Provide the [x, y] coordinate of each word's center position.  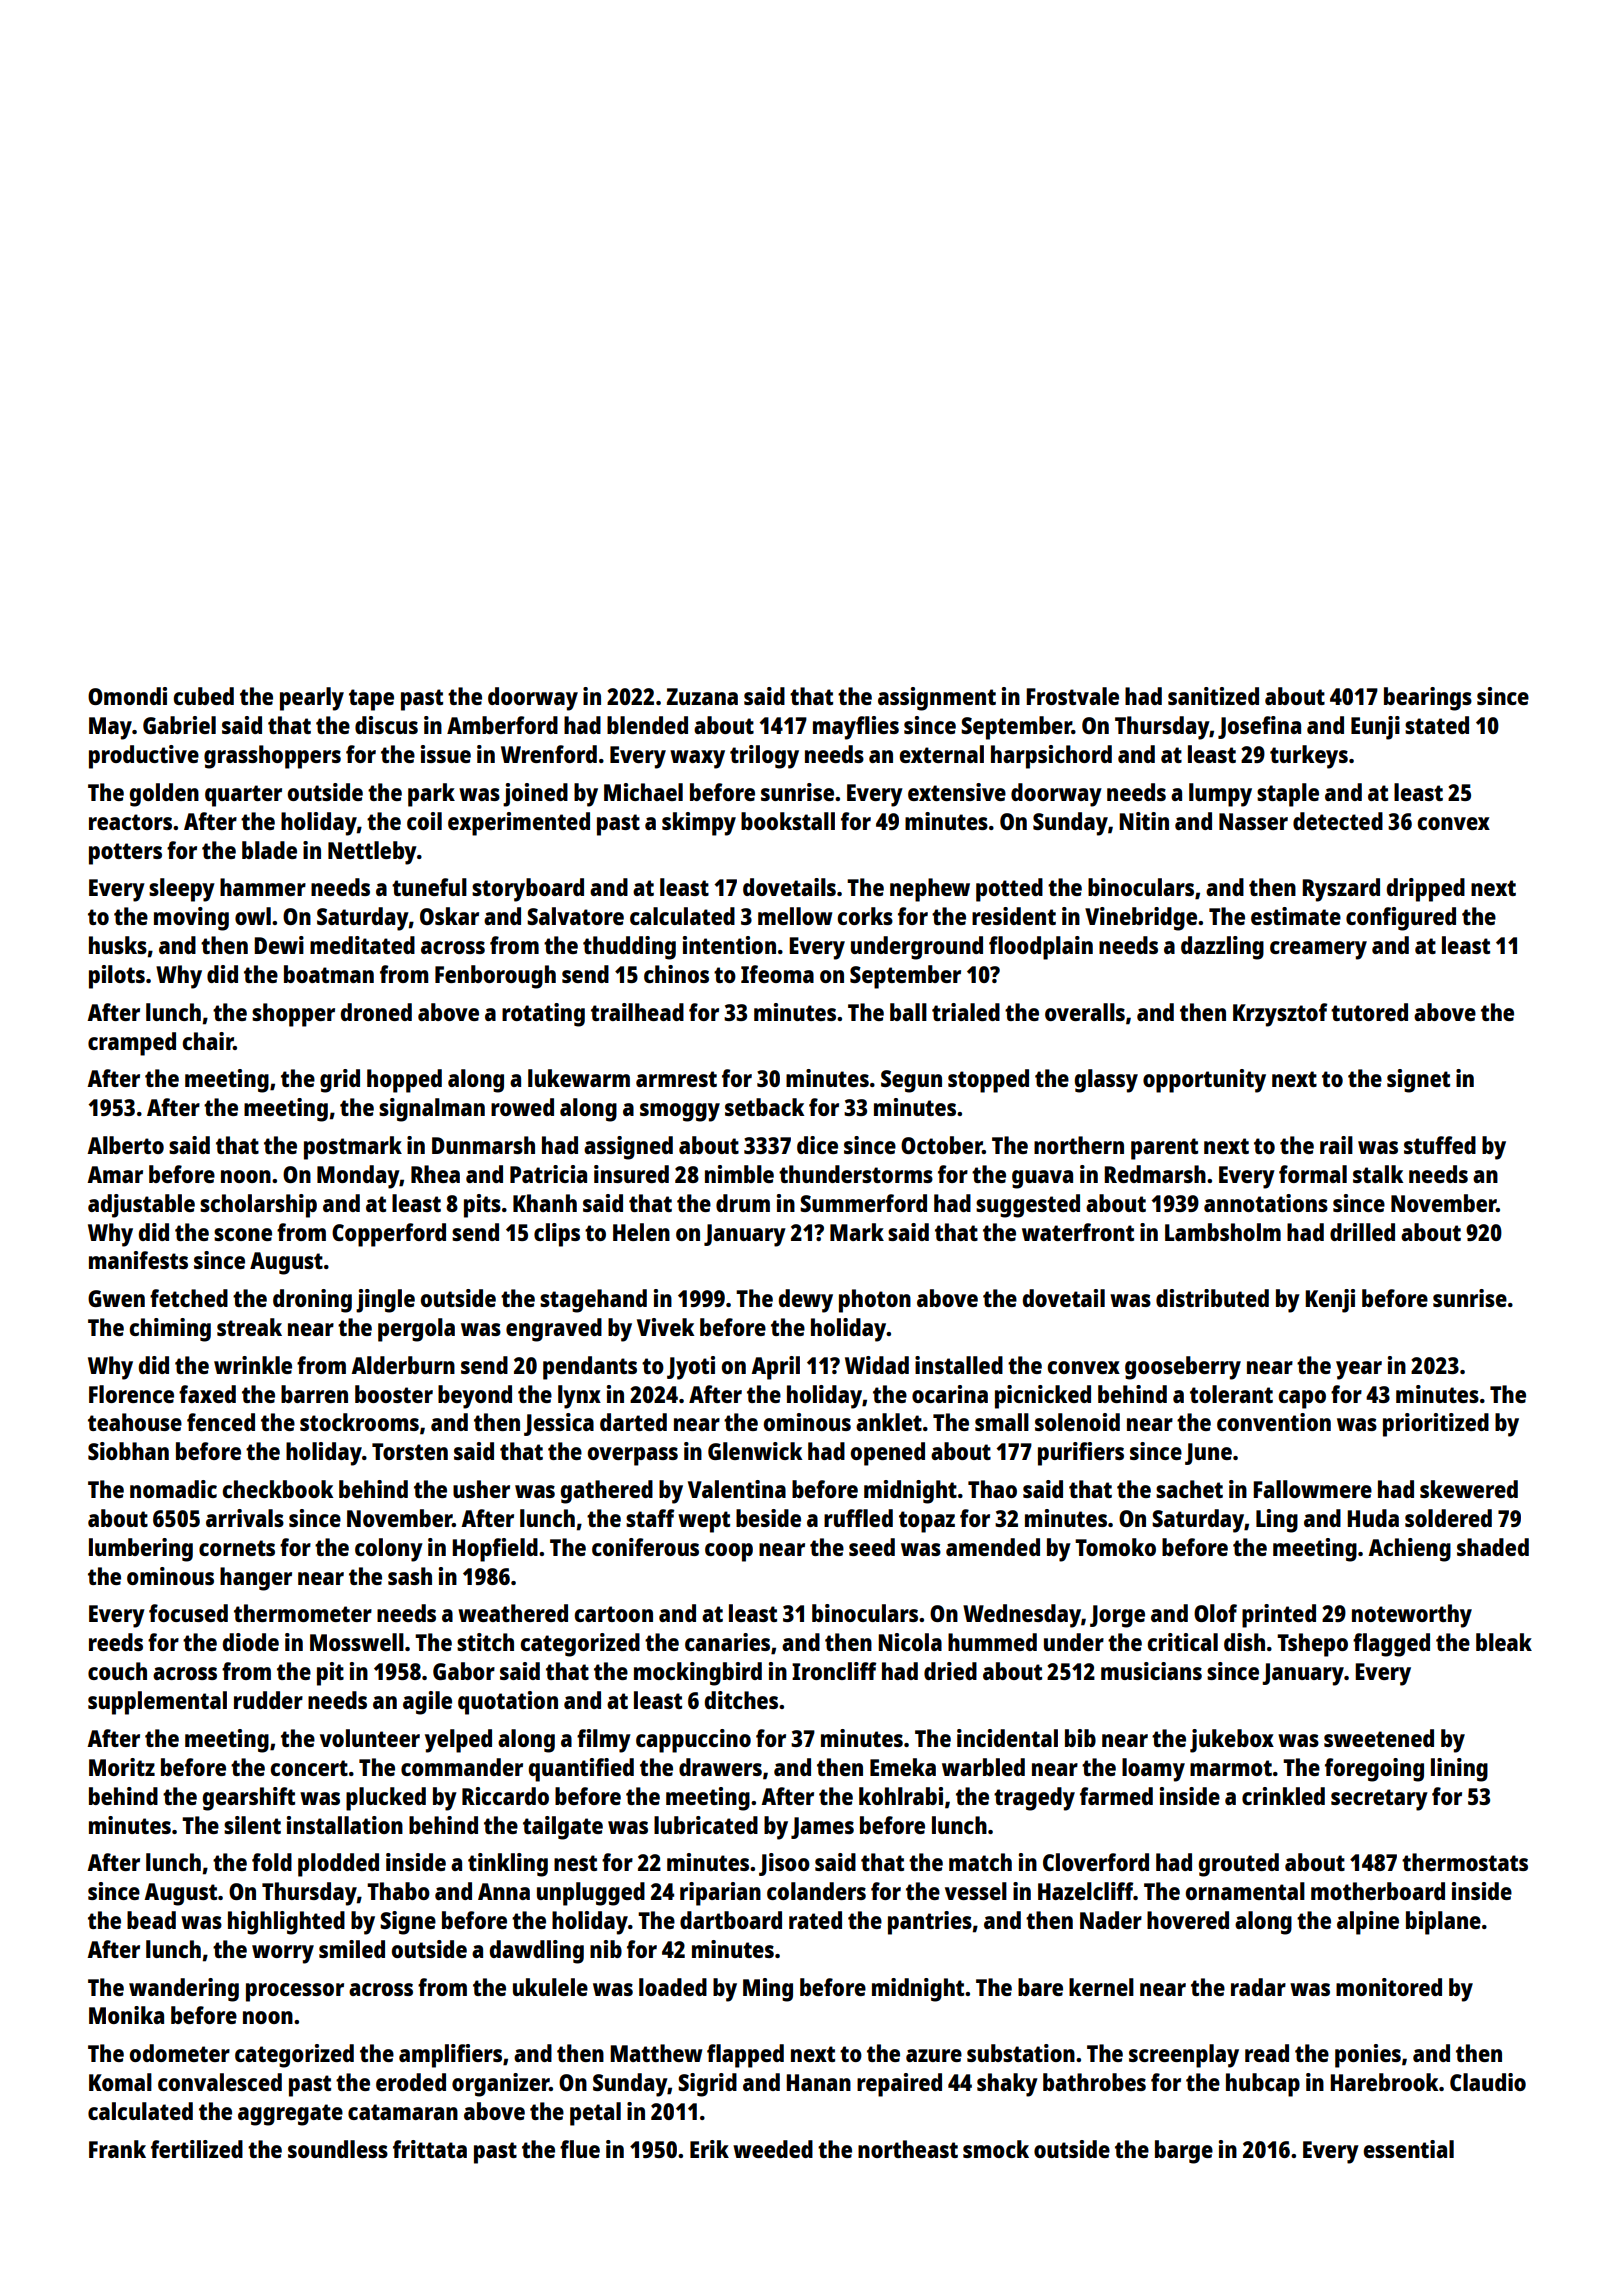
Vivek [666, 1327]
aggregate [290, 2115]
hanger [256, 1579]
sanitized [1213, 696]
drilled [1362, 1232]
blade [269, 850]
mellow [795, 916]
